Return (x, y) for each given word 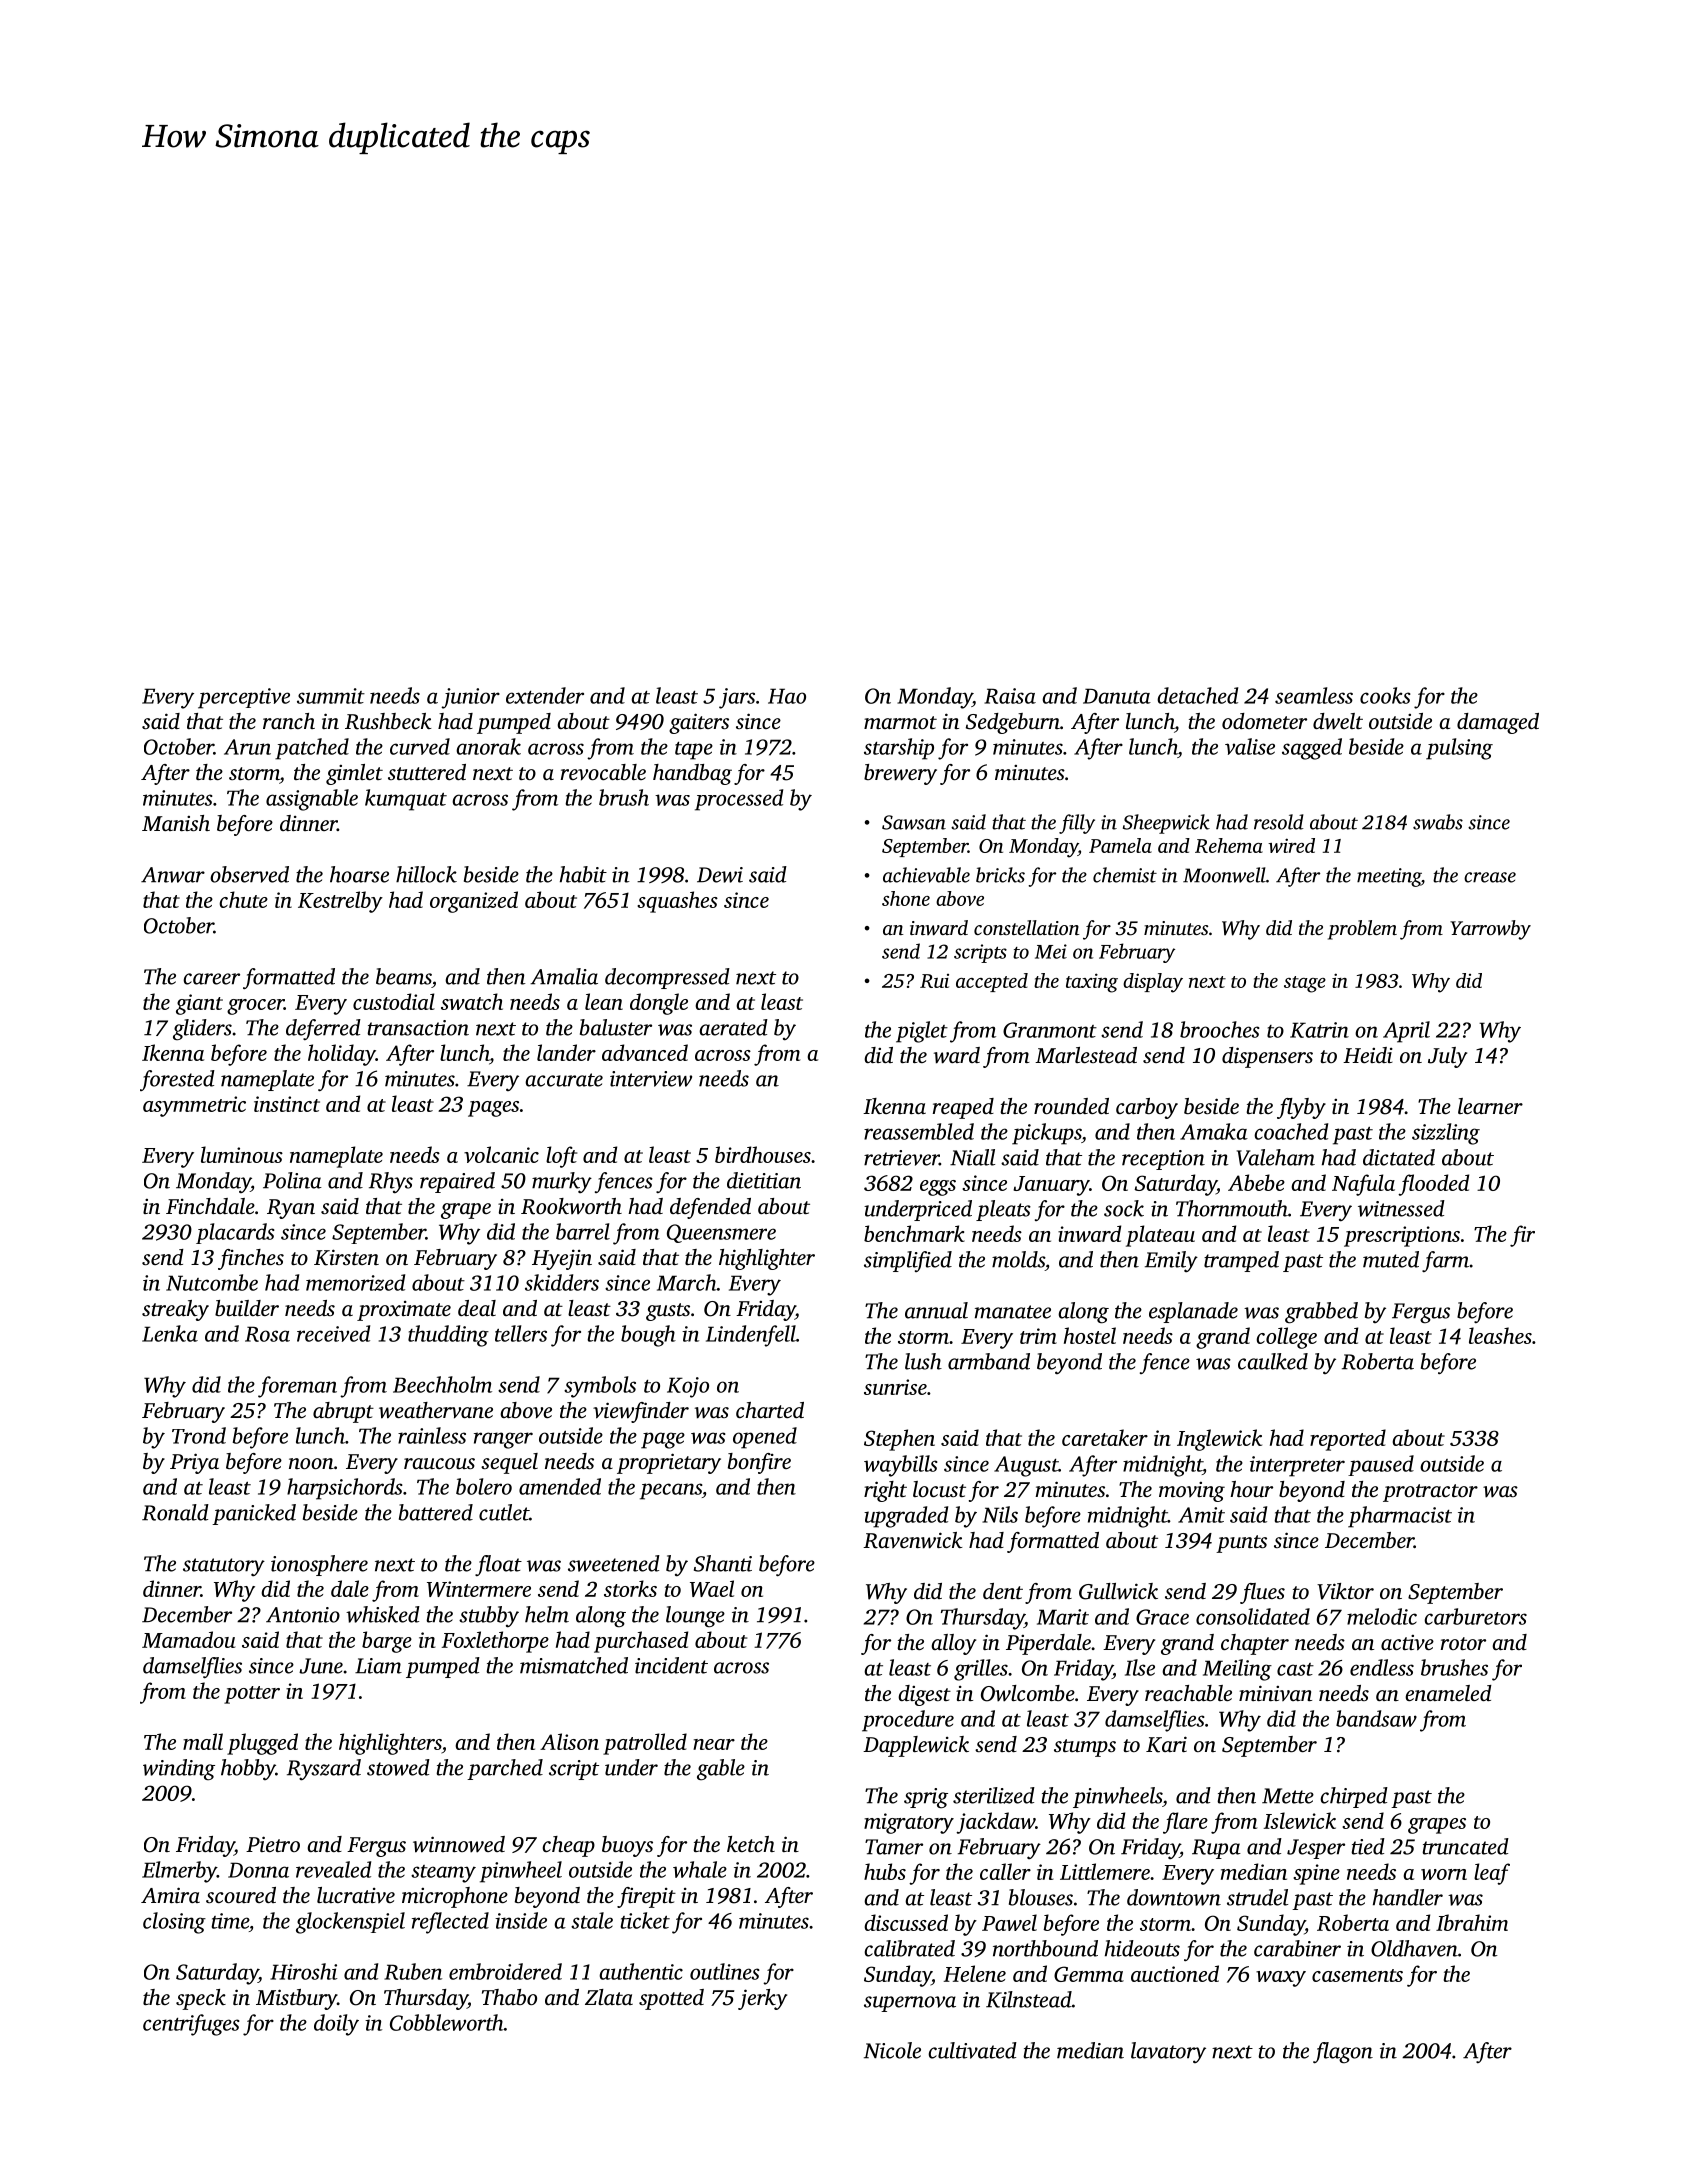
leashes (1500, 1335)
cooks (1385, 695)
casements (1357, 1975)
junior (470, 698)
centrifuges (191, 2025)
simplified (908, 1261)
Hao (787, 696)
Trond (199, 1435)
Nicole (892, 2050)
